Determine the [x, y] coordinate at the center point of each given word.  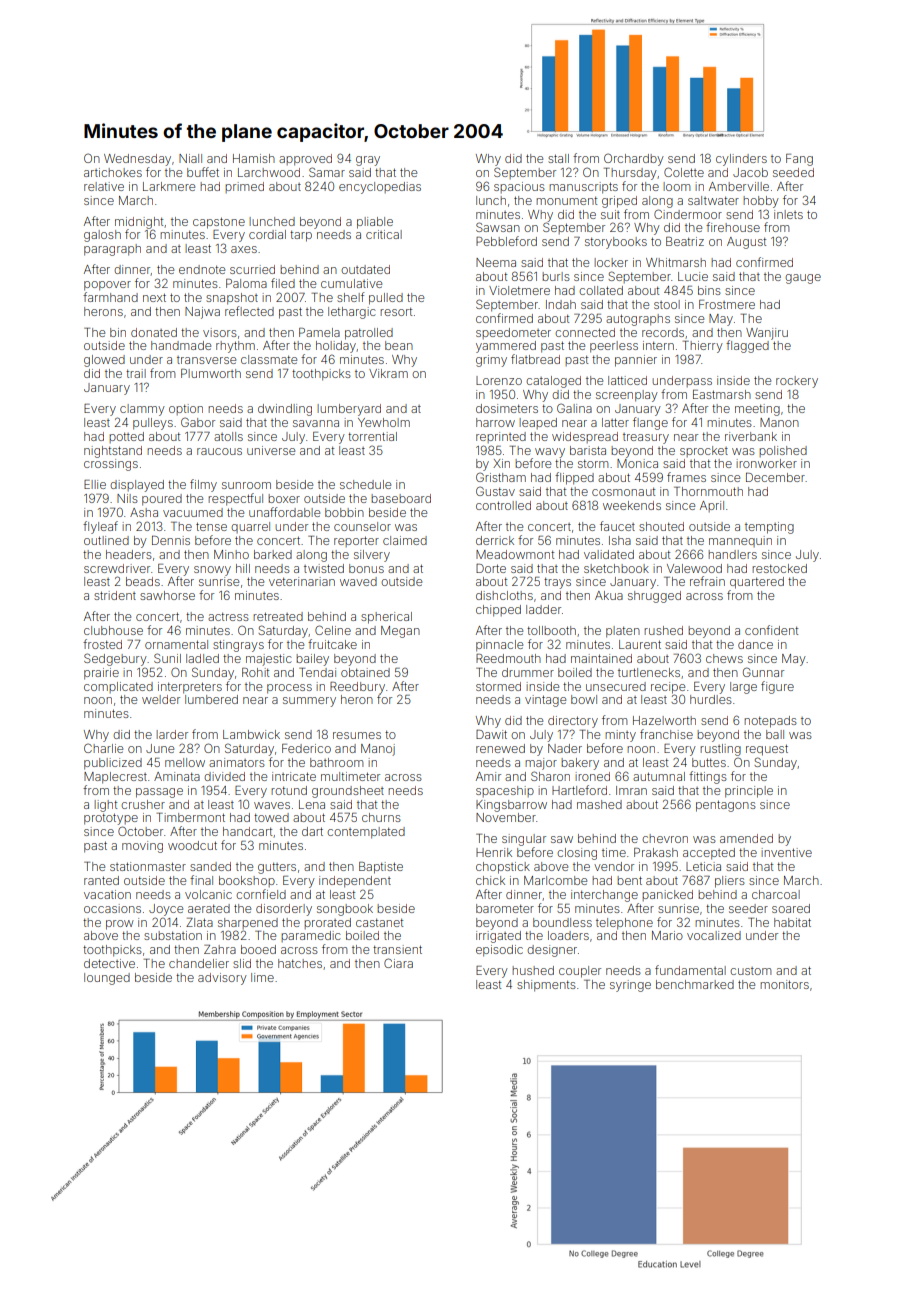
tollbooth [551, 630]
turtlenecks [649, 672]
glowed [104, 361]
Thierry [703, 347]
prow [120, 925]
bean [399, 345]
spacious [519, 187]
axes [244, 249]
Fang [799, 160]
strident [115, 595]
